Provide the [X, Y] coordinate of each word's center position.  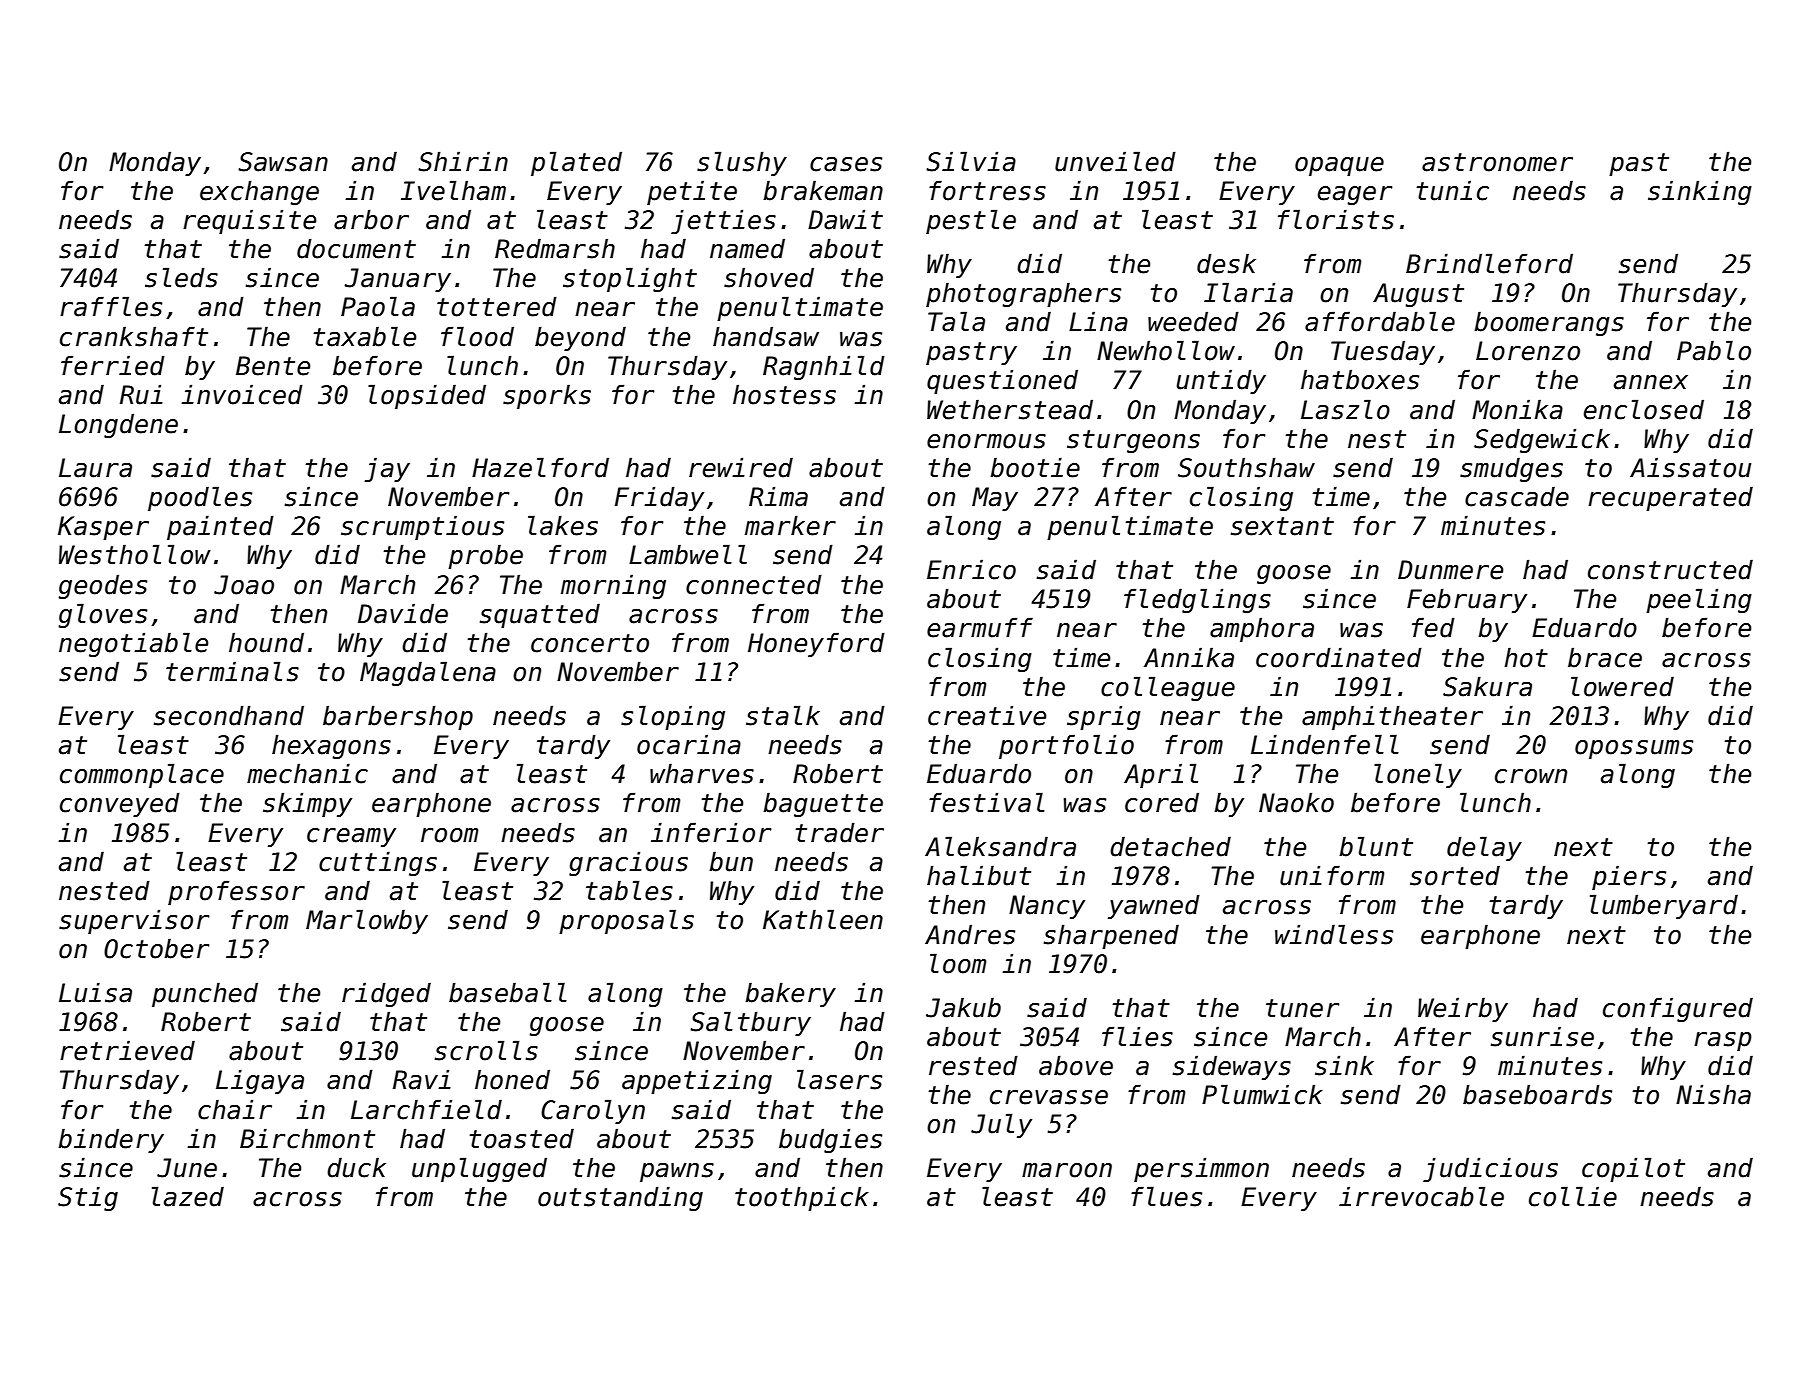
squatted [540, 615]
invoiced [242, 394]
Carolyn [593, 1111]
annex [1651, 382]
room [449, 835]
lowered [1622, 686]
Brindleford [1489, 263]
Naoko [1296, 802]
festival [987, 802]
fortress [987, 190]
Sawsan [283, 162]
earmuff [980, 627]
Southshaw [1246, 467]
